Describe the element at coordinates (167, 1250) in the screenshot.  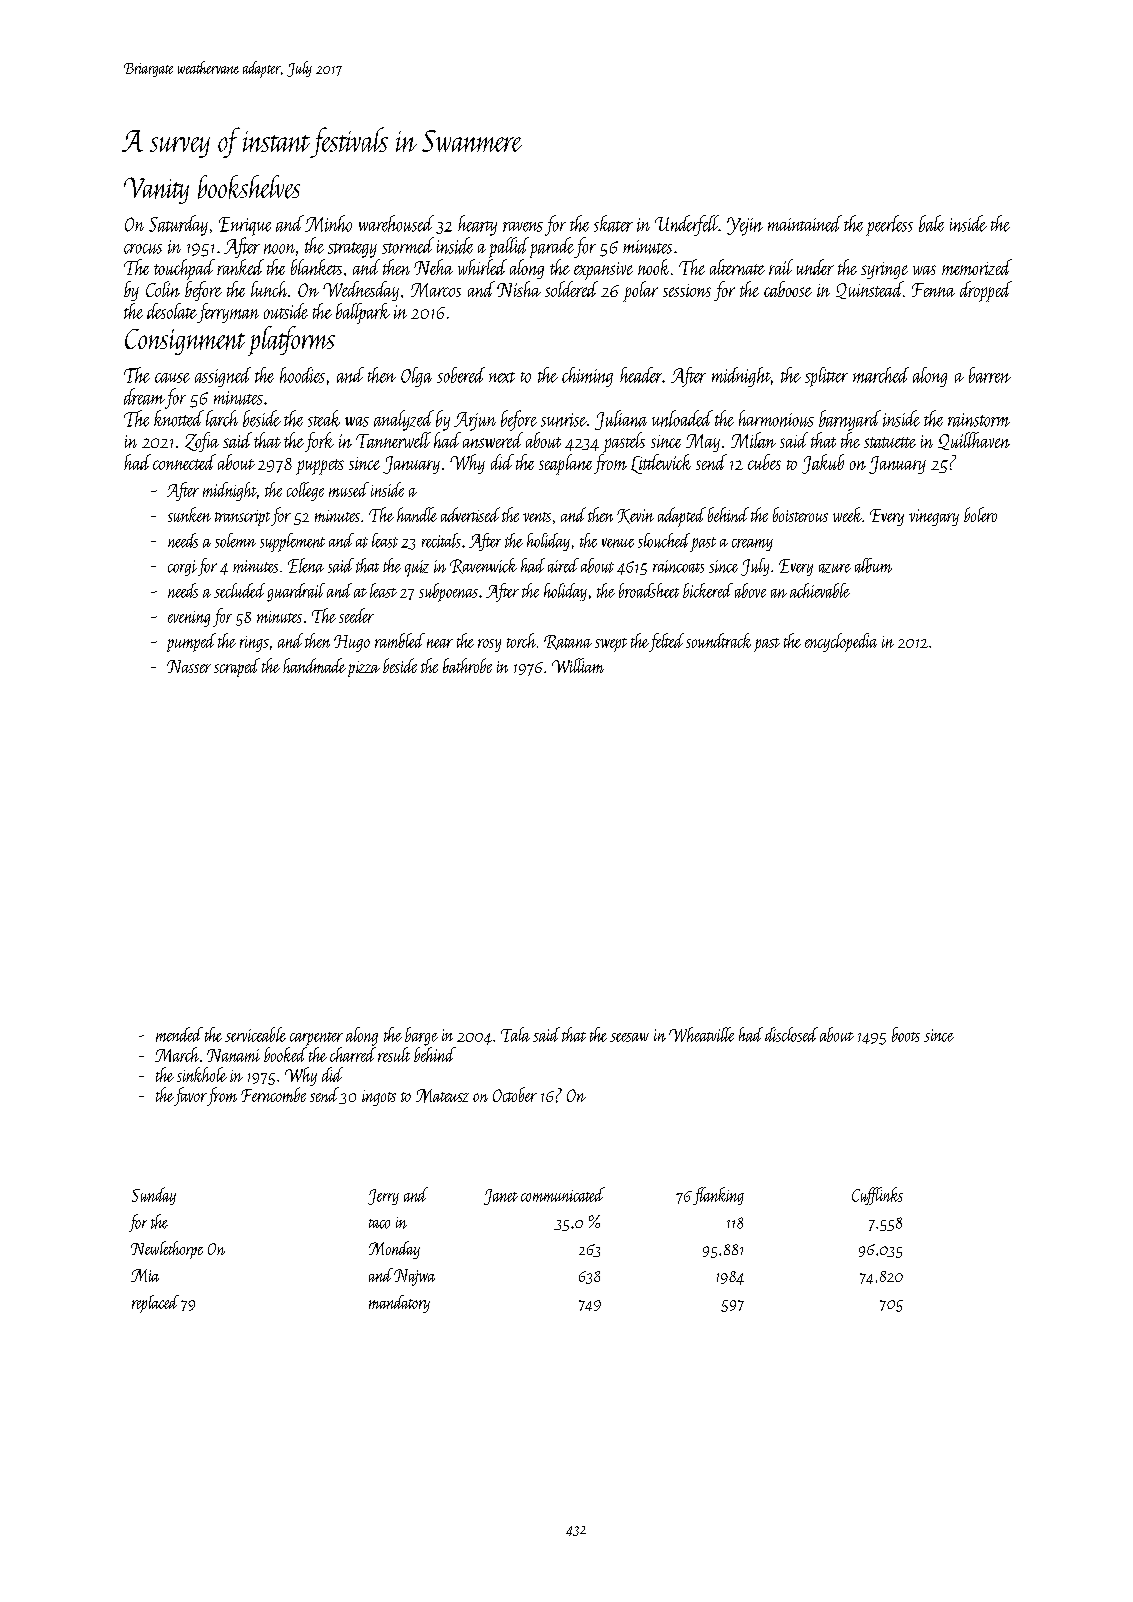
I see `Newlethorpe` at that location.
